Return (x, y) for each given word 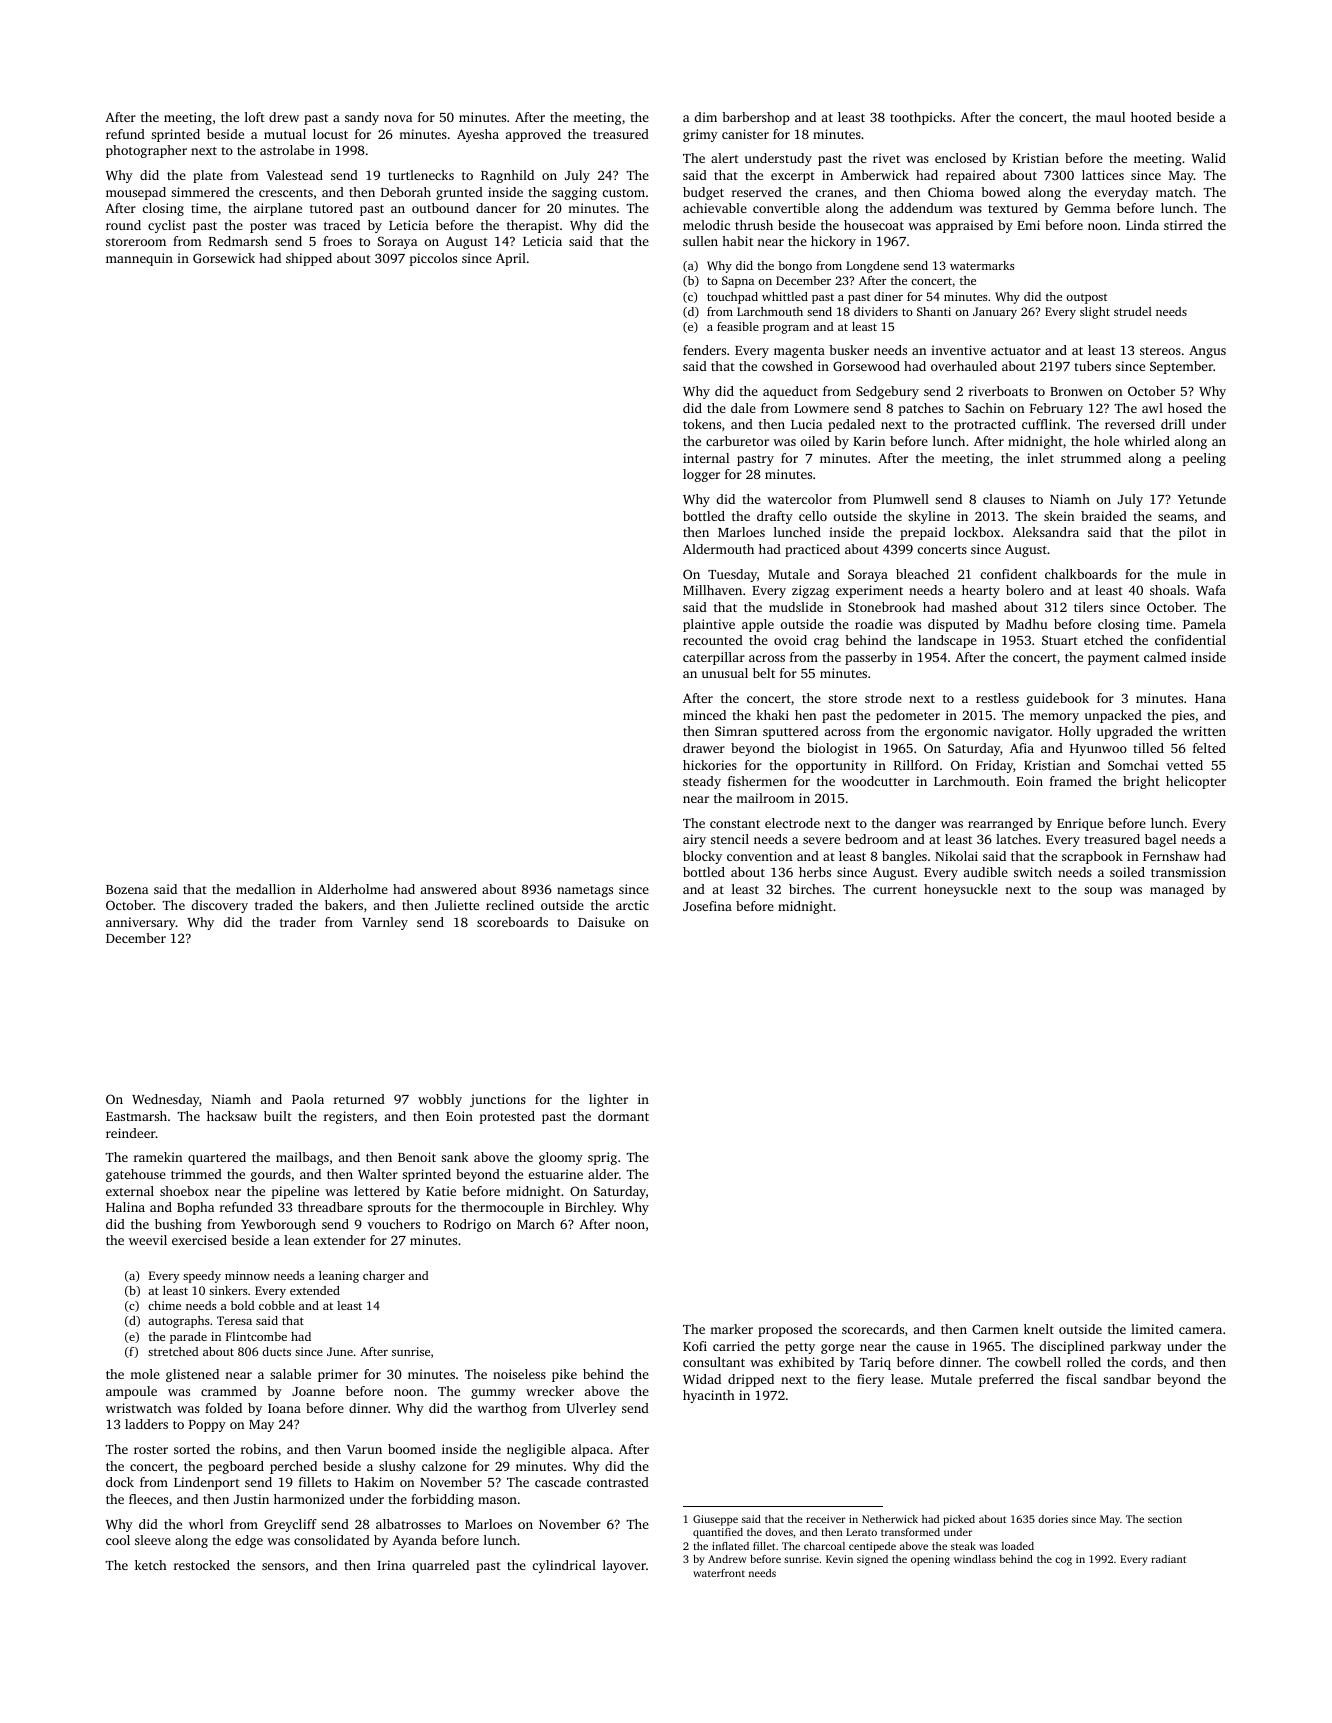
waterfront (719, 1573)
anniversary (141, 923)
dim (706, 117)
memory (1054, 718)
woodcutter (876, 781)
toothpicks (921, 118)
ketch (151, 1565)
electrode (792, 823)
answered (449, 889)
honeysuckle (961, 890)
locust (330, 134)
